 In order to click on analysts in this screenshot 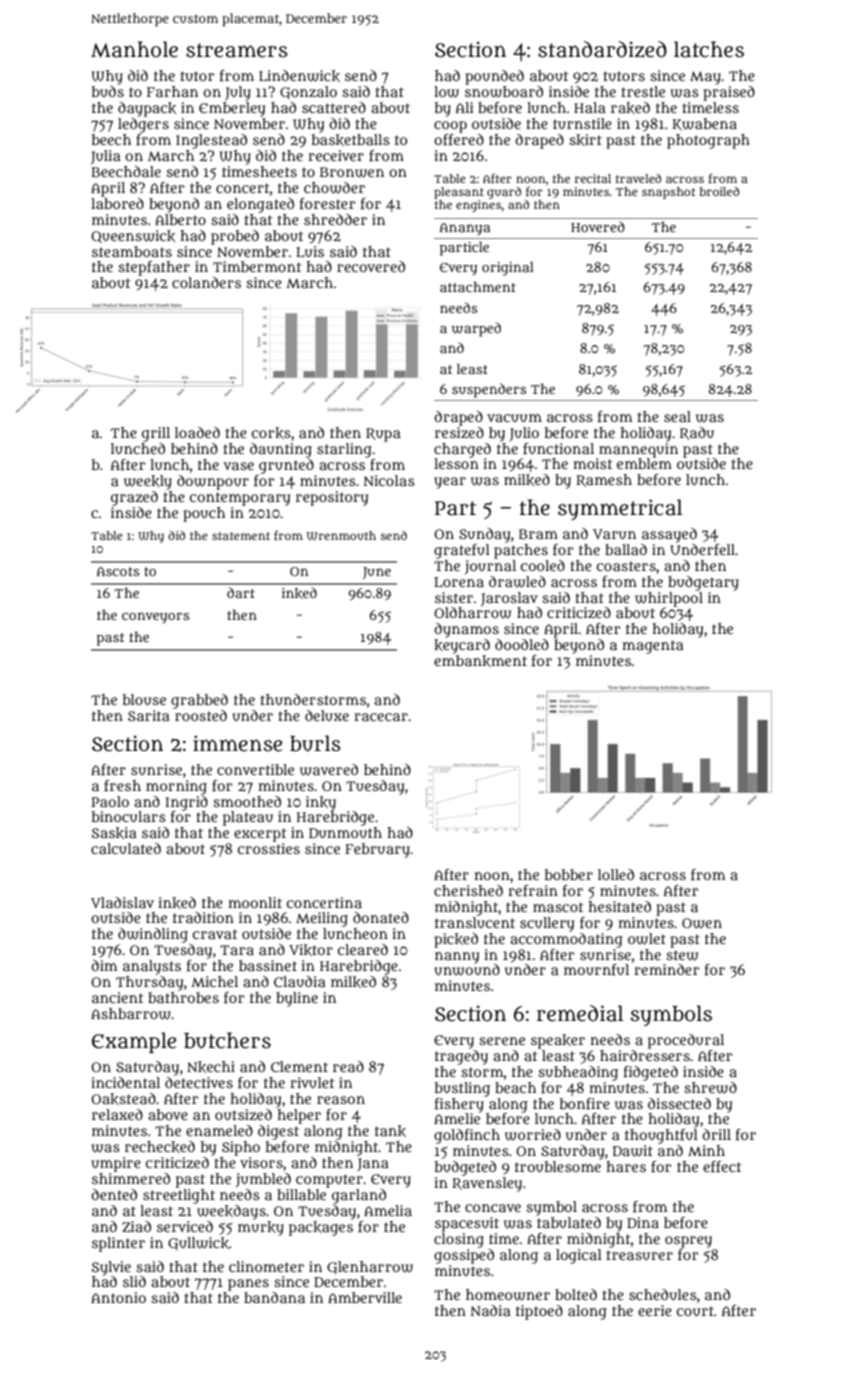, I will do `click(152, 967)`.
